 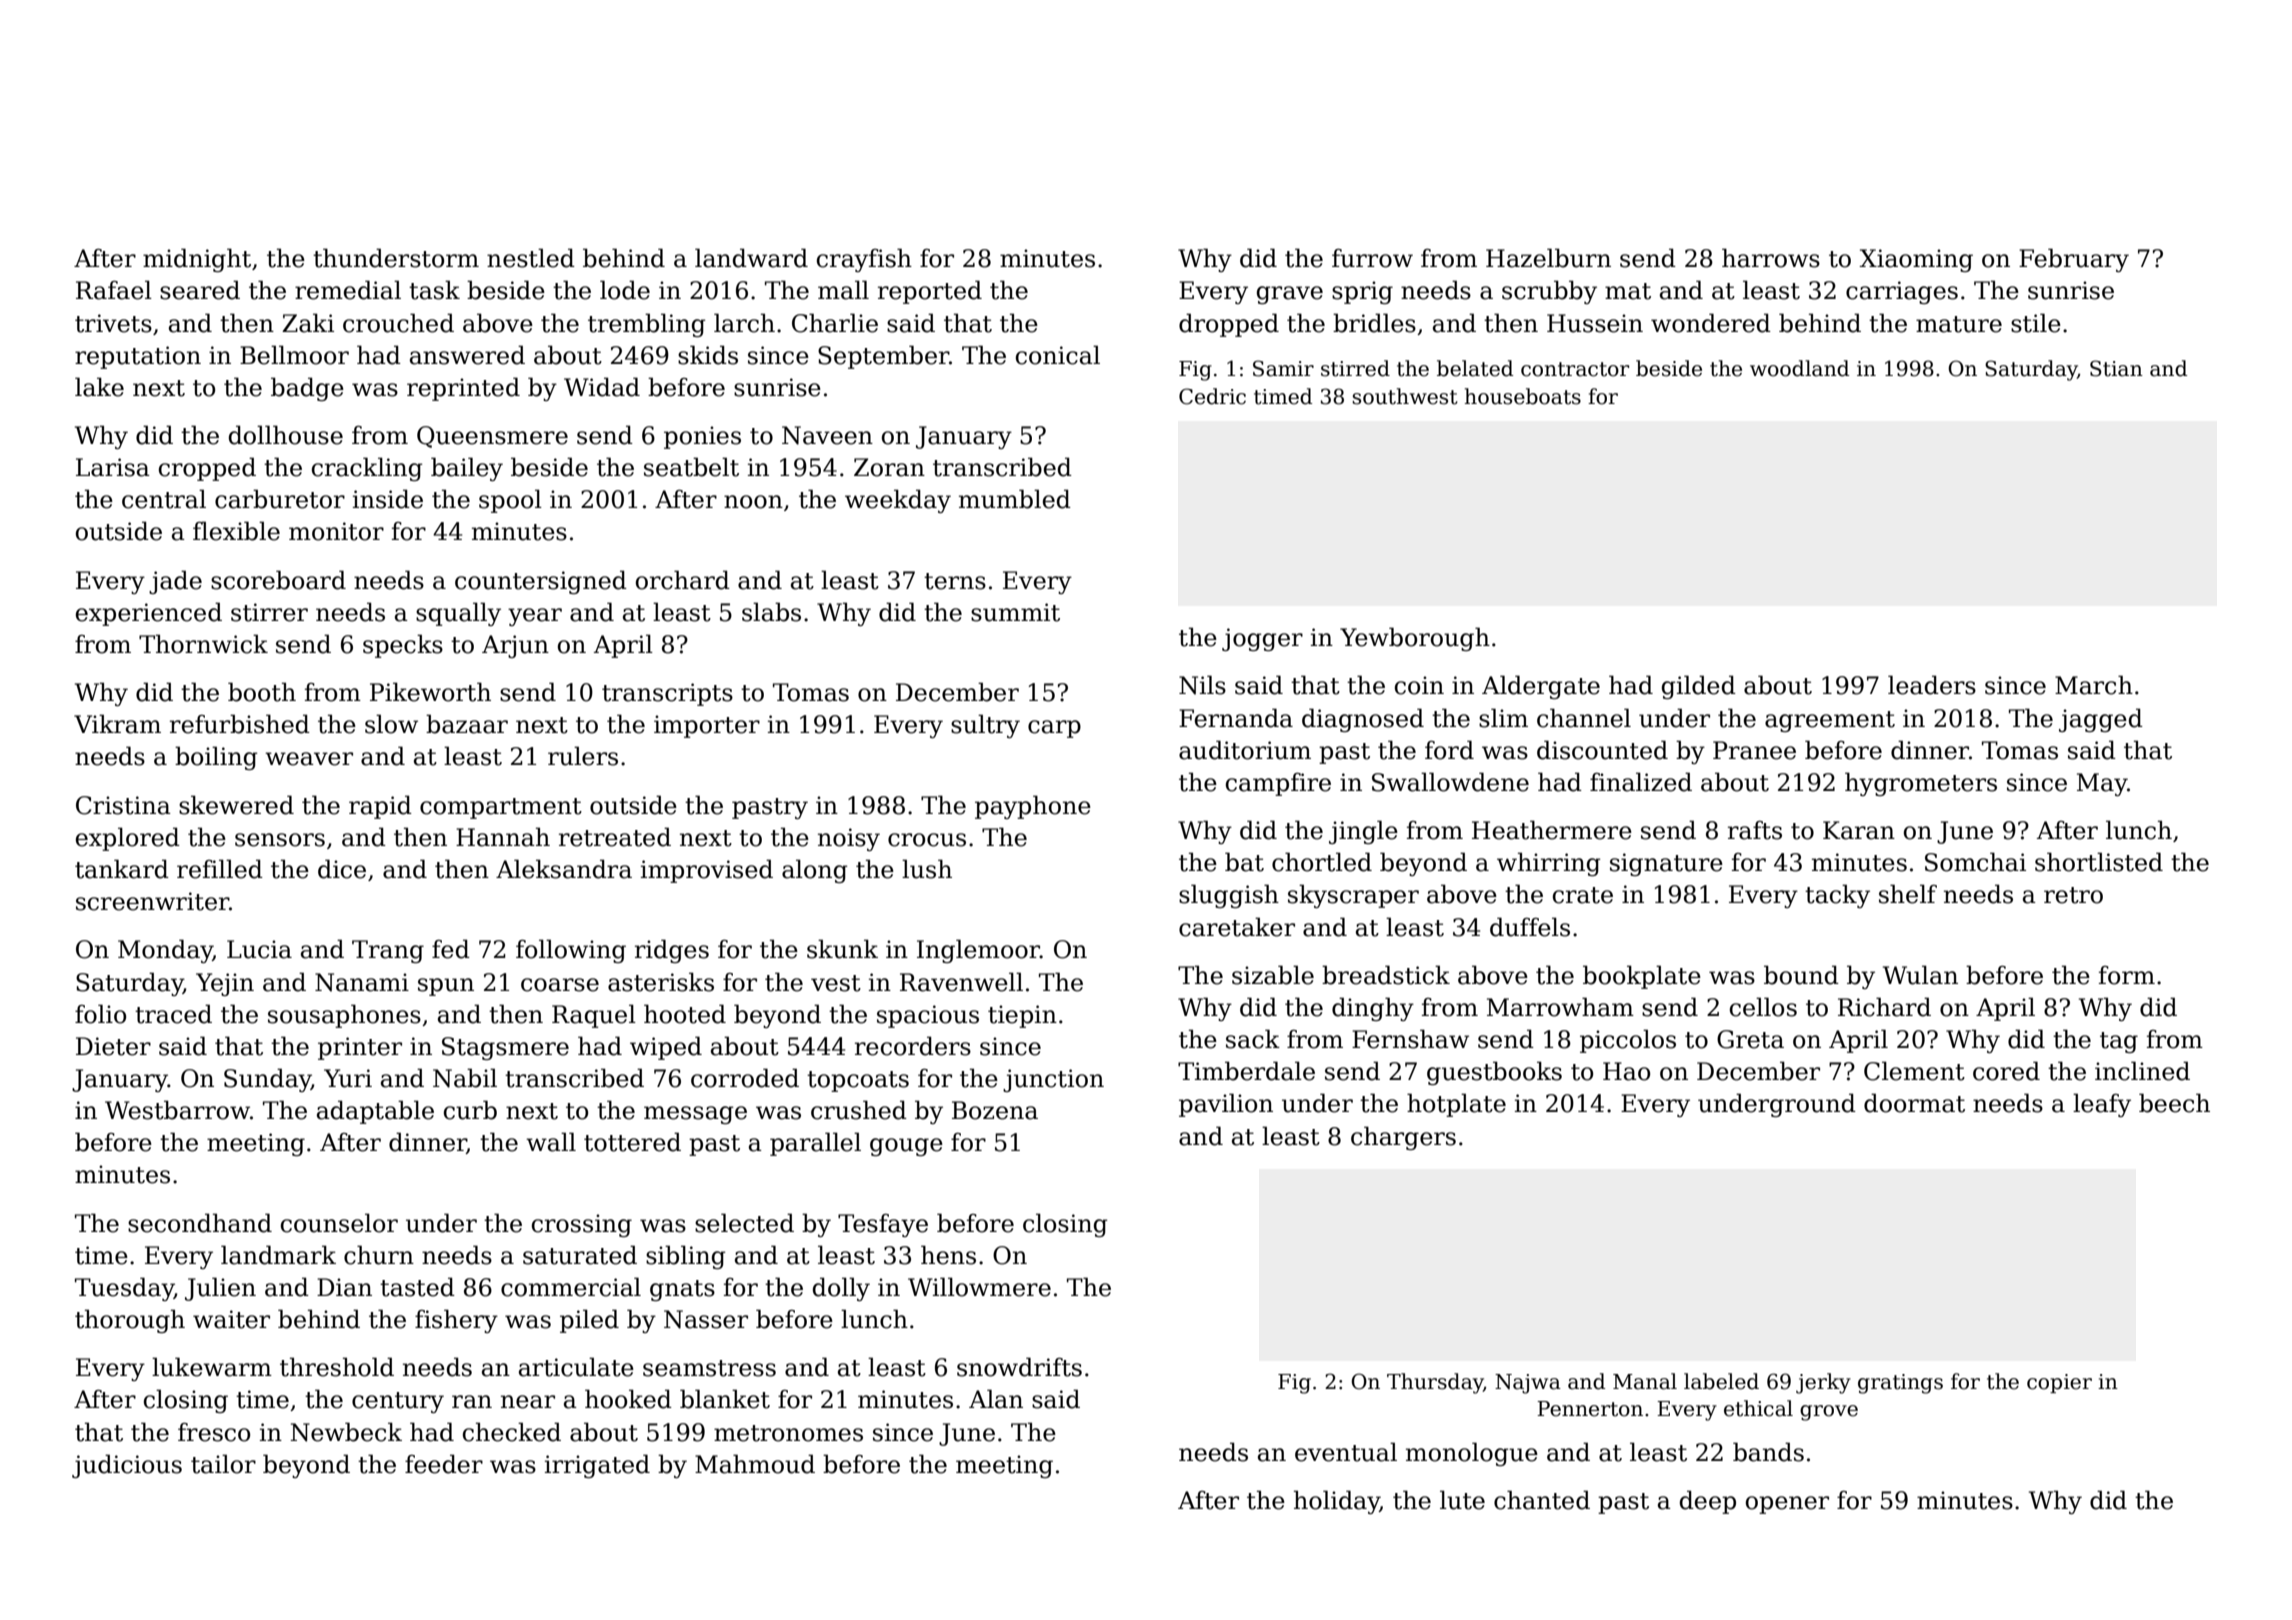 What do you see at coordinates (267, 1080) in the screenshot?
I see `Sunday` at bounding box center [267, 1080].
